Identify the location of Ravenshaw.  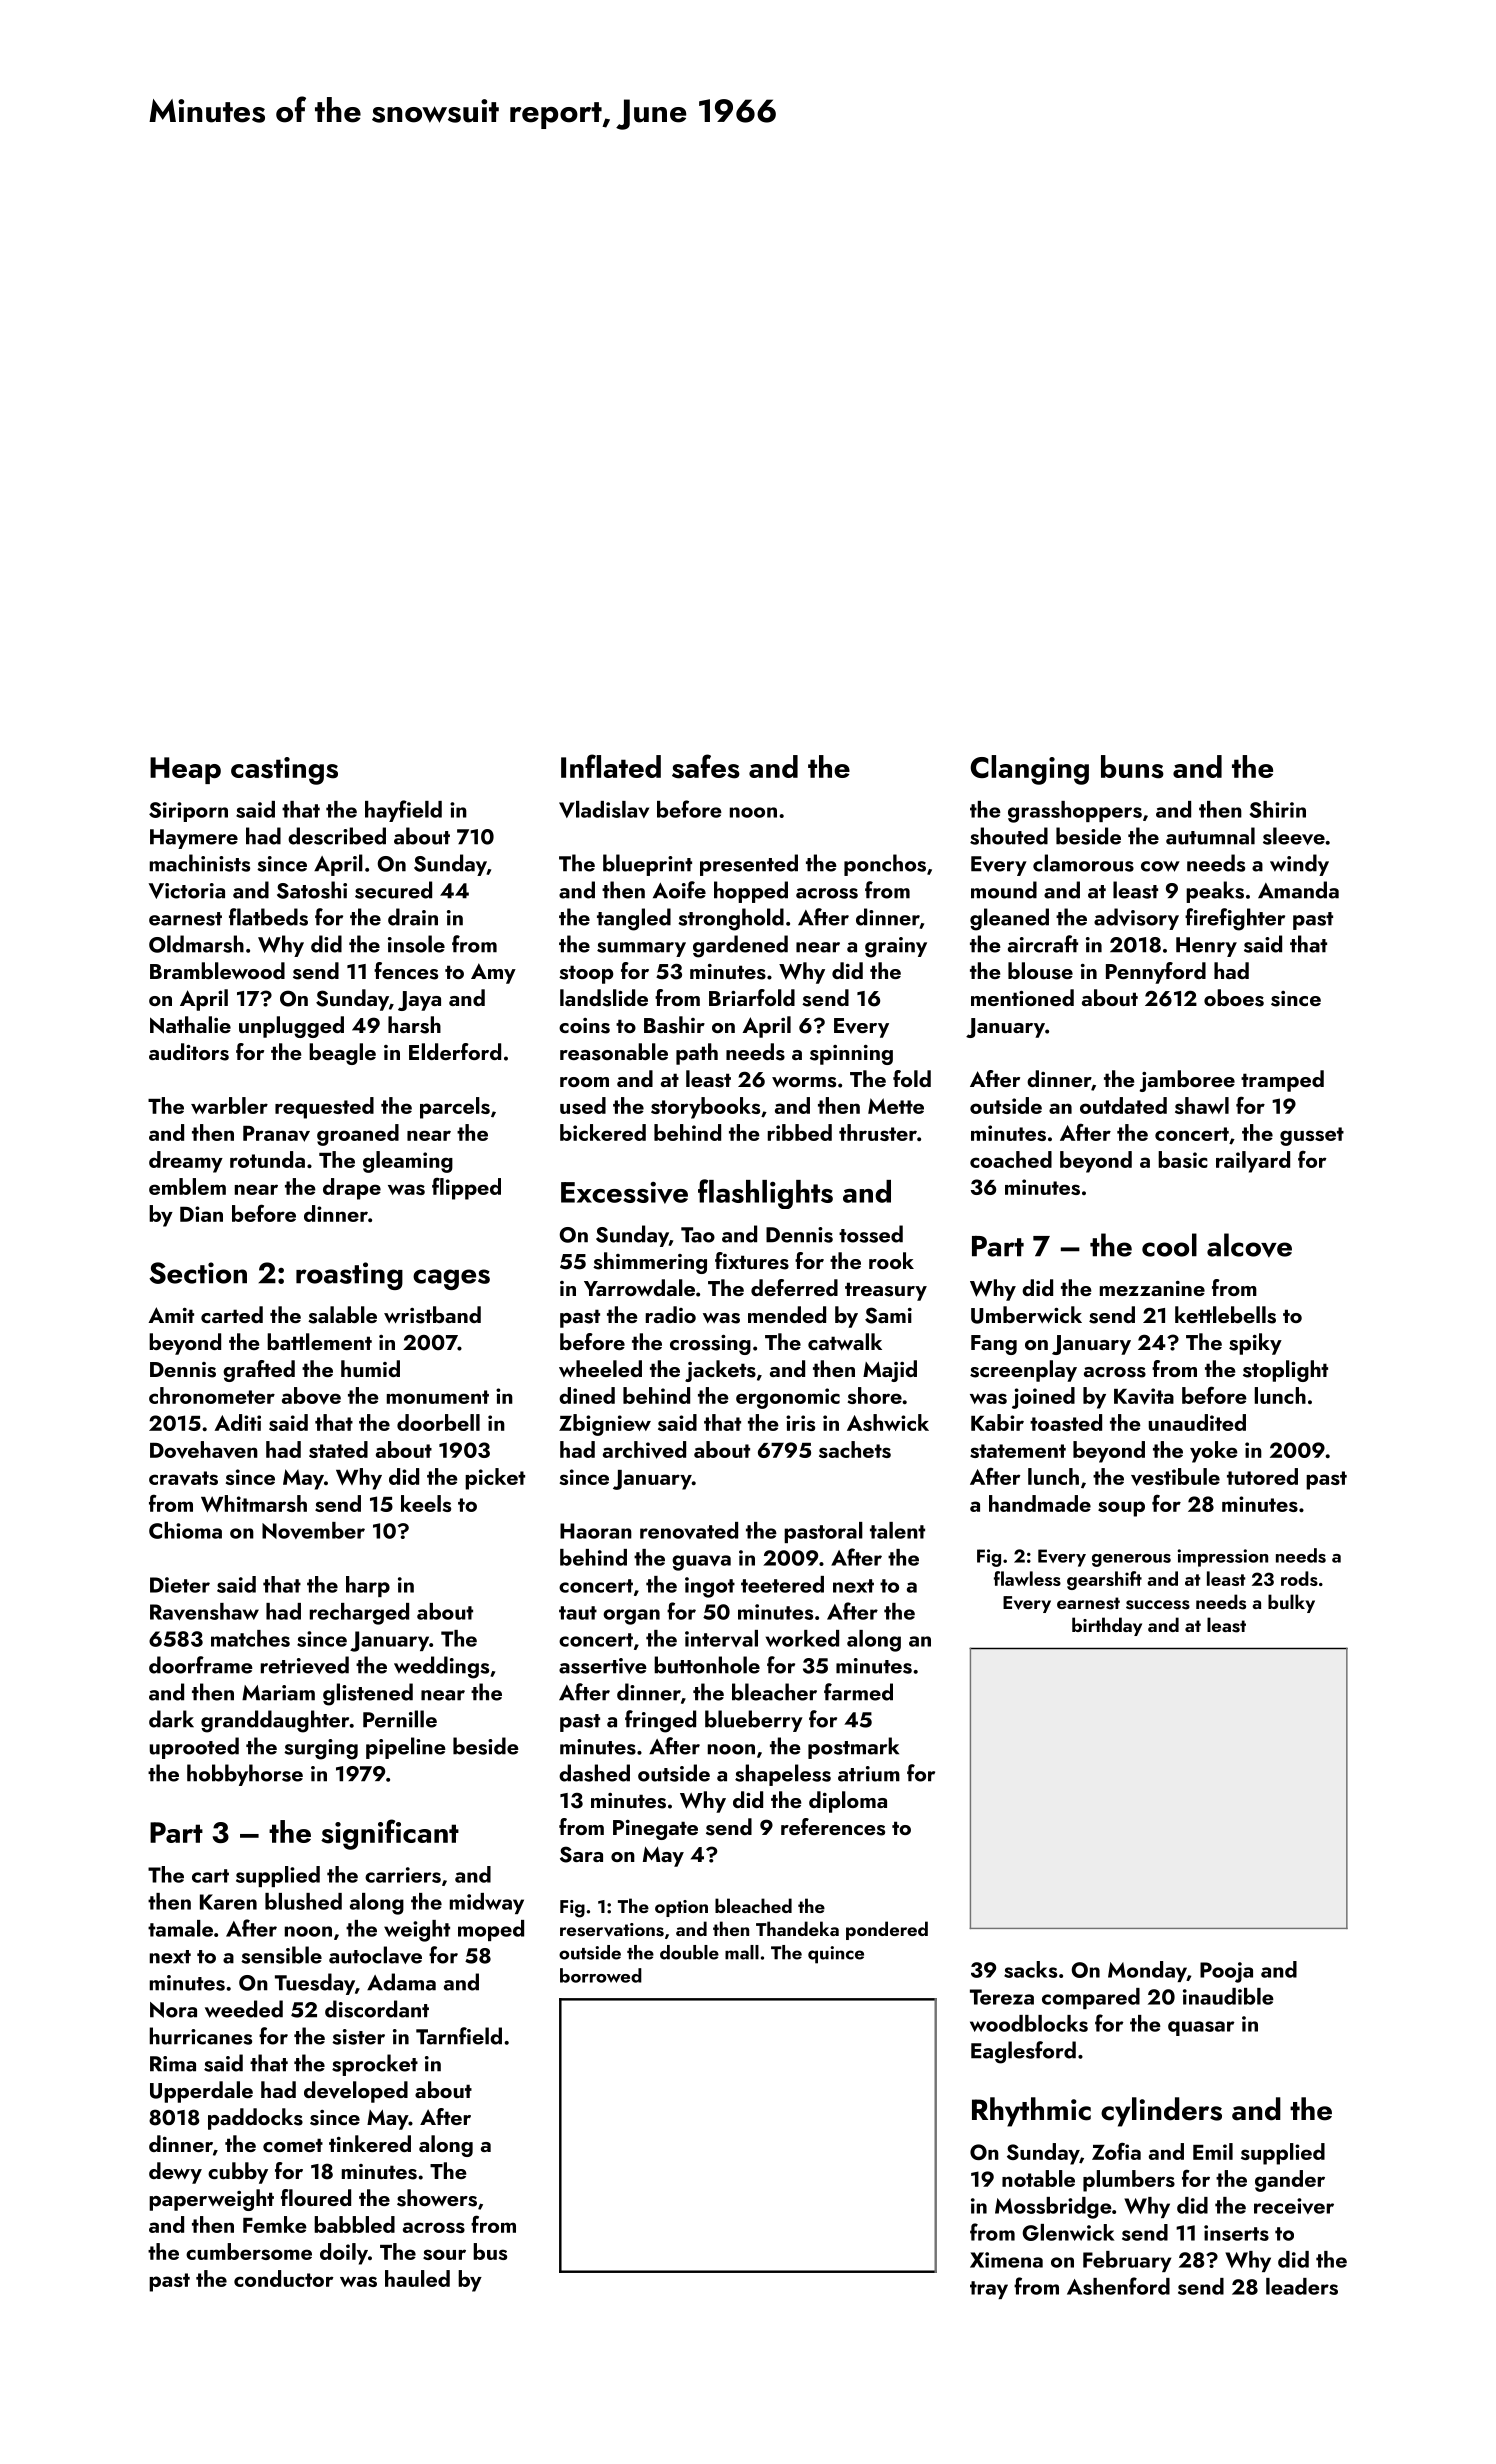
(204, 1611).
